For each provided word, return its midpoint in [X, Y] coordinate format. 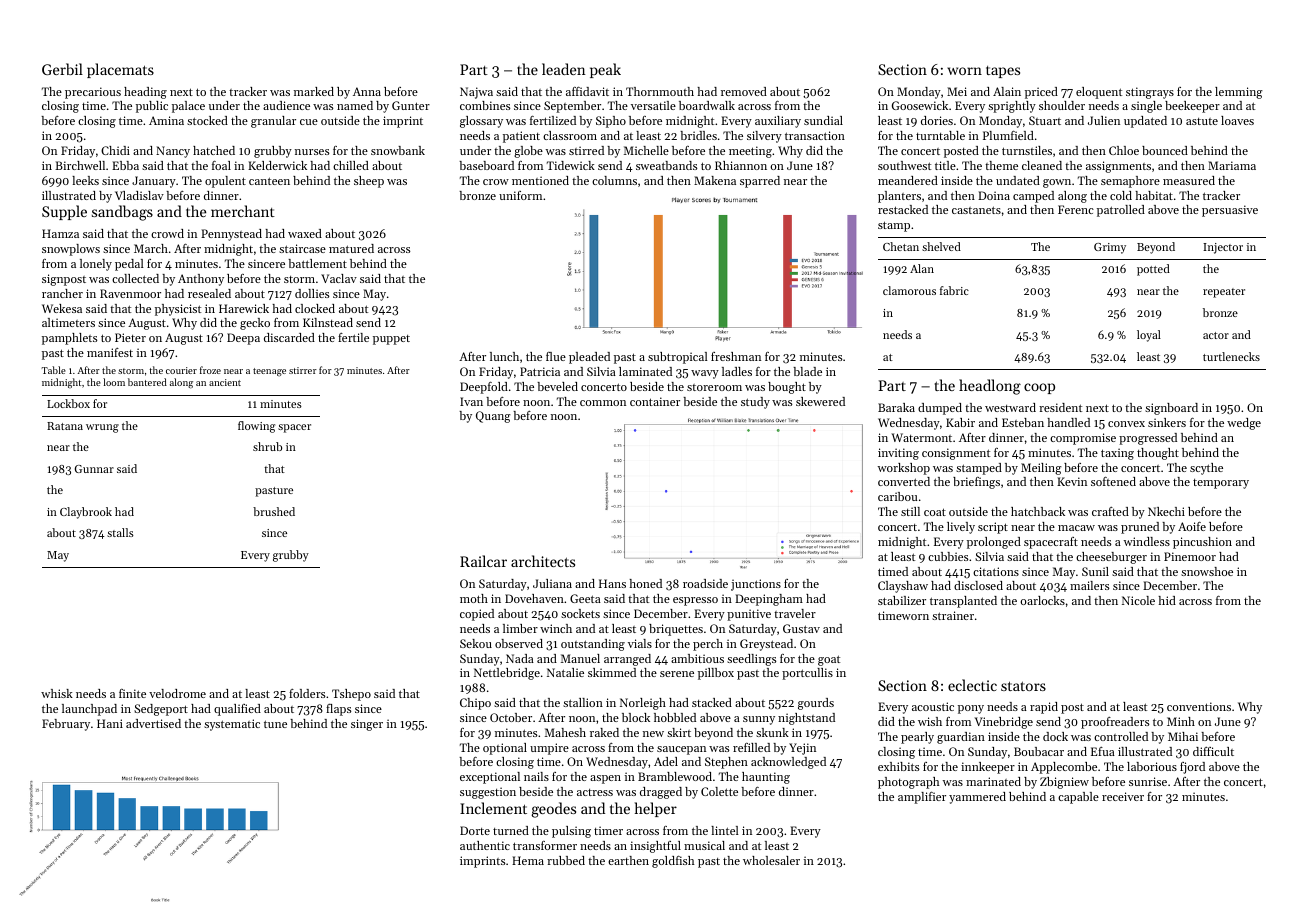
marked [314, 91]
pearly [917, 738]
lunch [504, 356]
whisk [57, 693]
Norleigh [643, 704]
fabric [954, 290]
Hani [110, 723]
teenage [269, 372]
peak [605, 70]
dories [937, 120]
